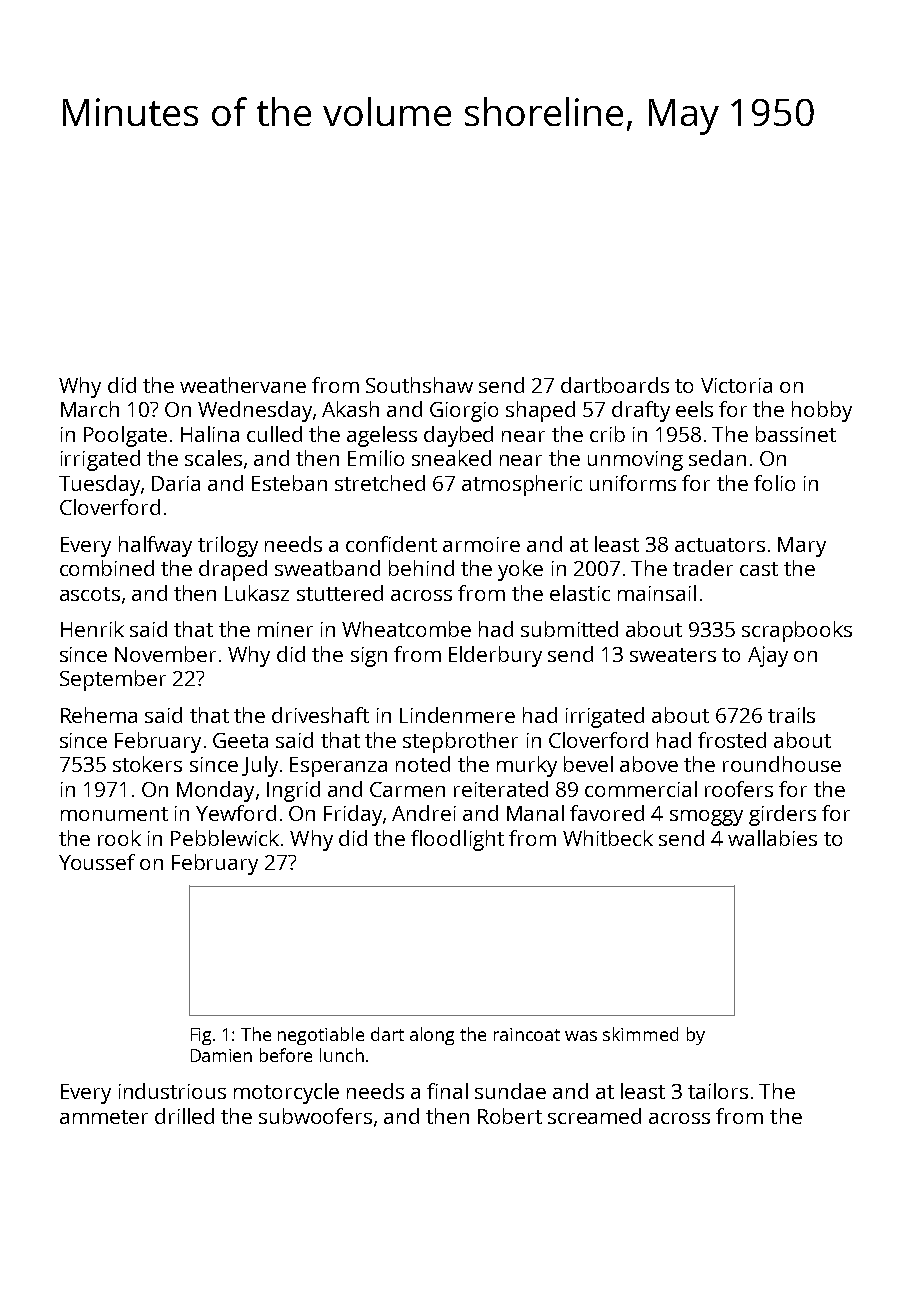  What do you see at coordinates (673, 655) in the page?
I see `sweaters` at bounding box center [673, 655].
